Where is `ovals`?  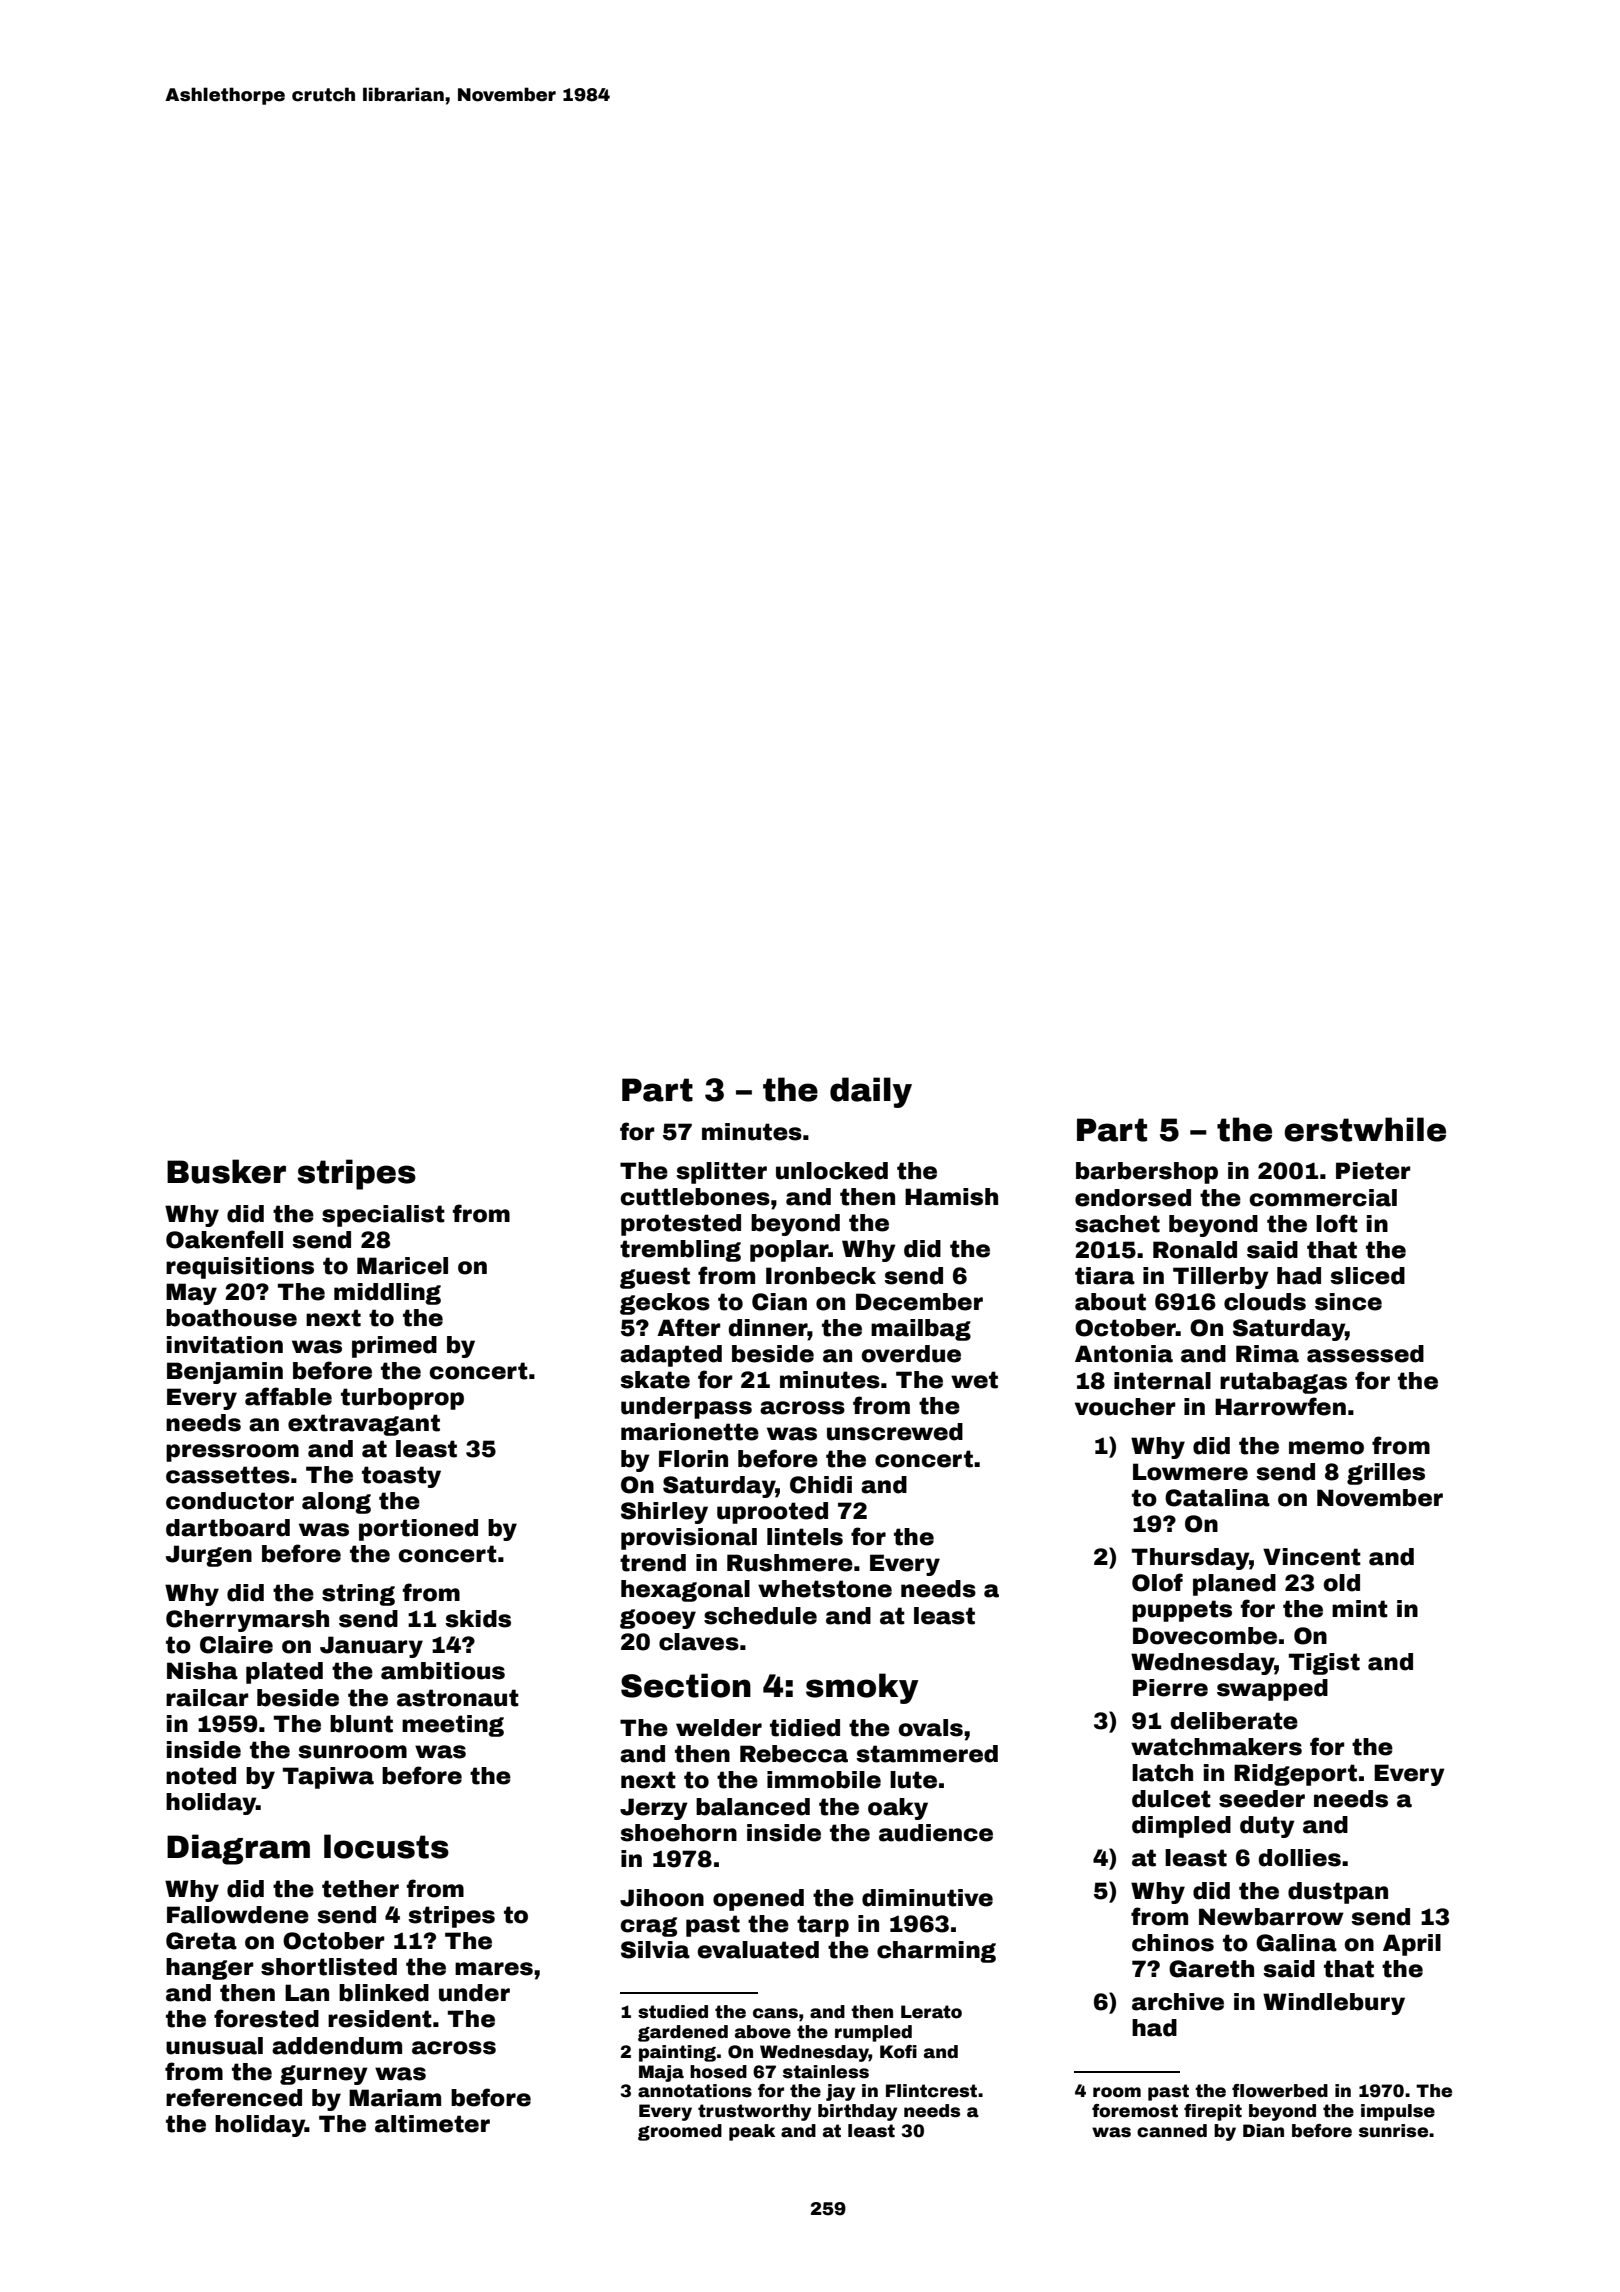 ovals is located at coordinates (931, 1728).
